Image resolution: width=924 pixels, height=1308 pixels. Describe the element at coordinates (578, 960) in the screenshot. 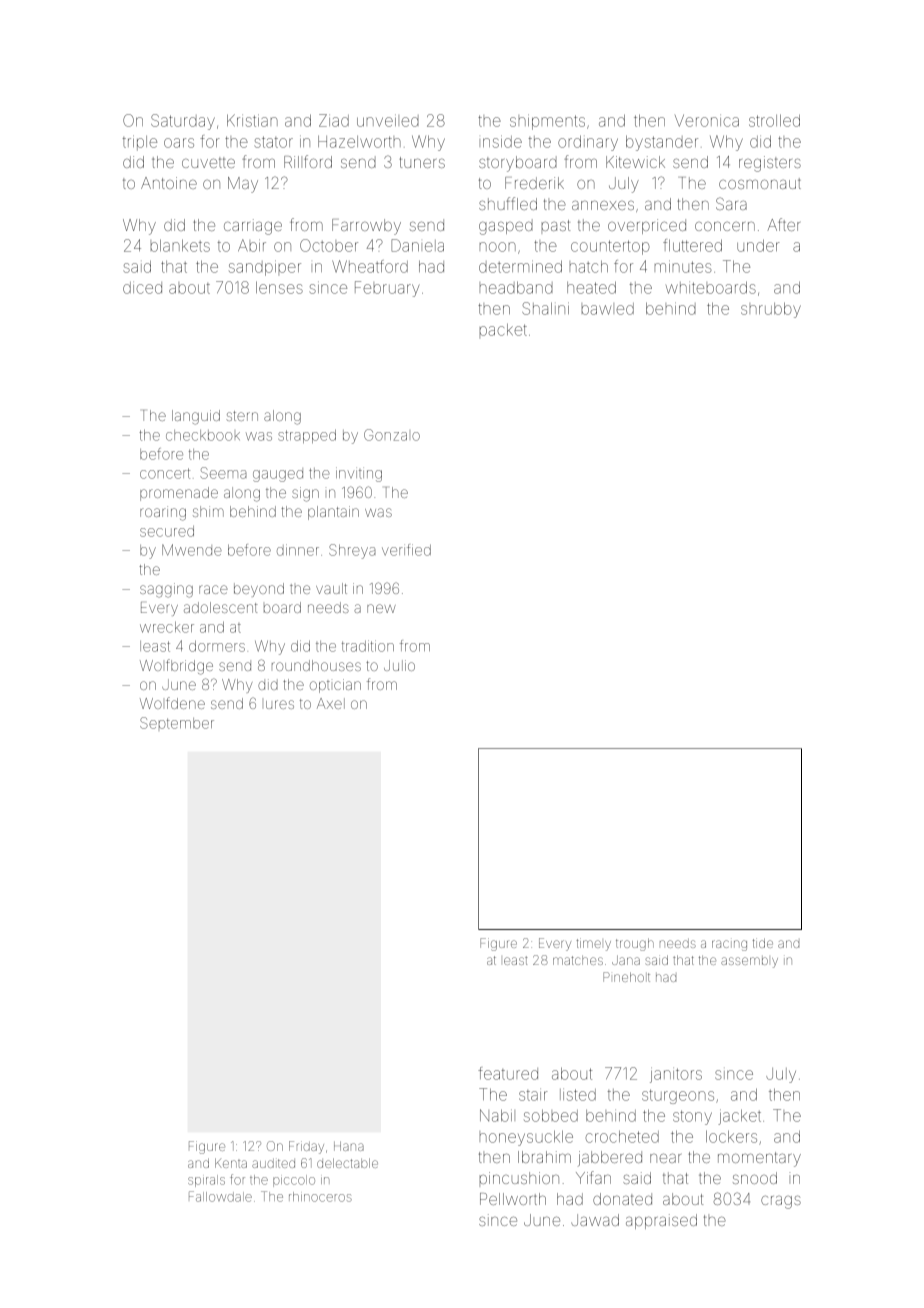

I see `matches` at that location.
